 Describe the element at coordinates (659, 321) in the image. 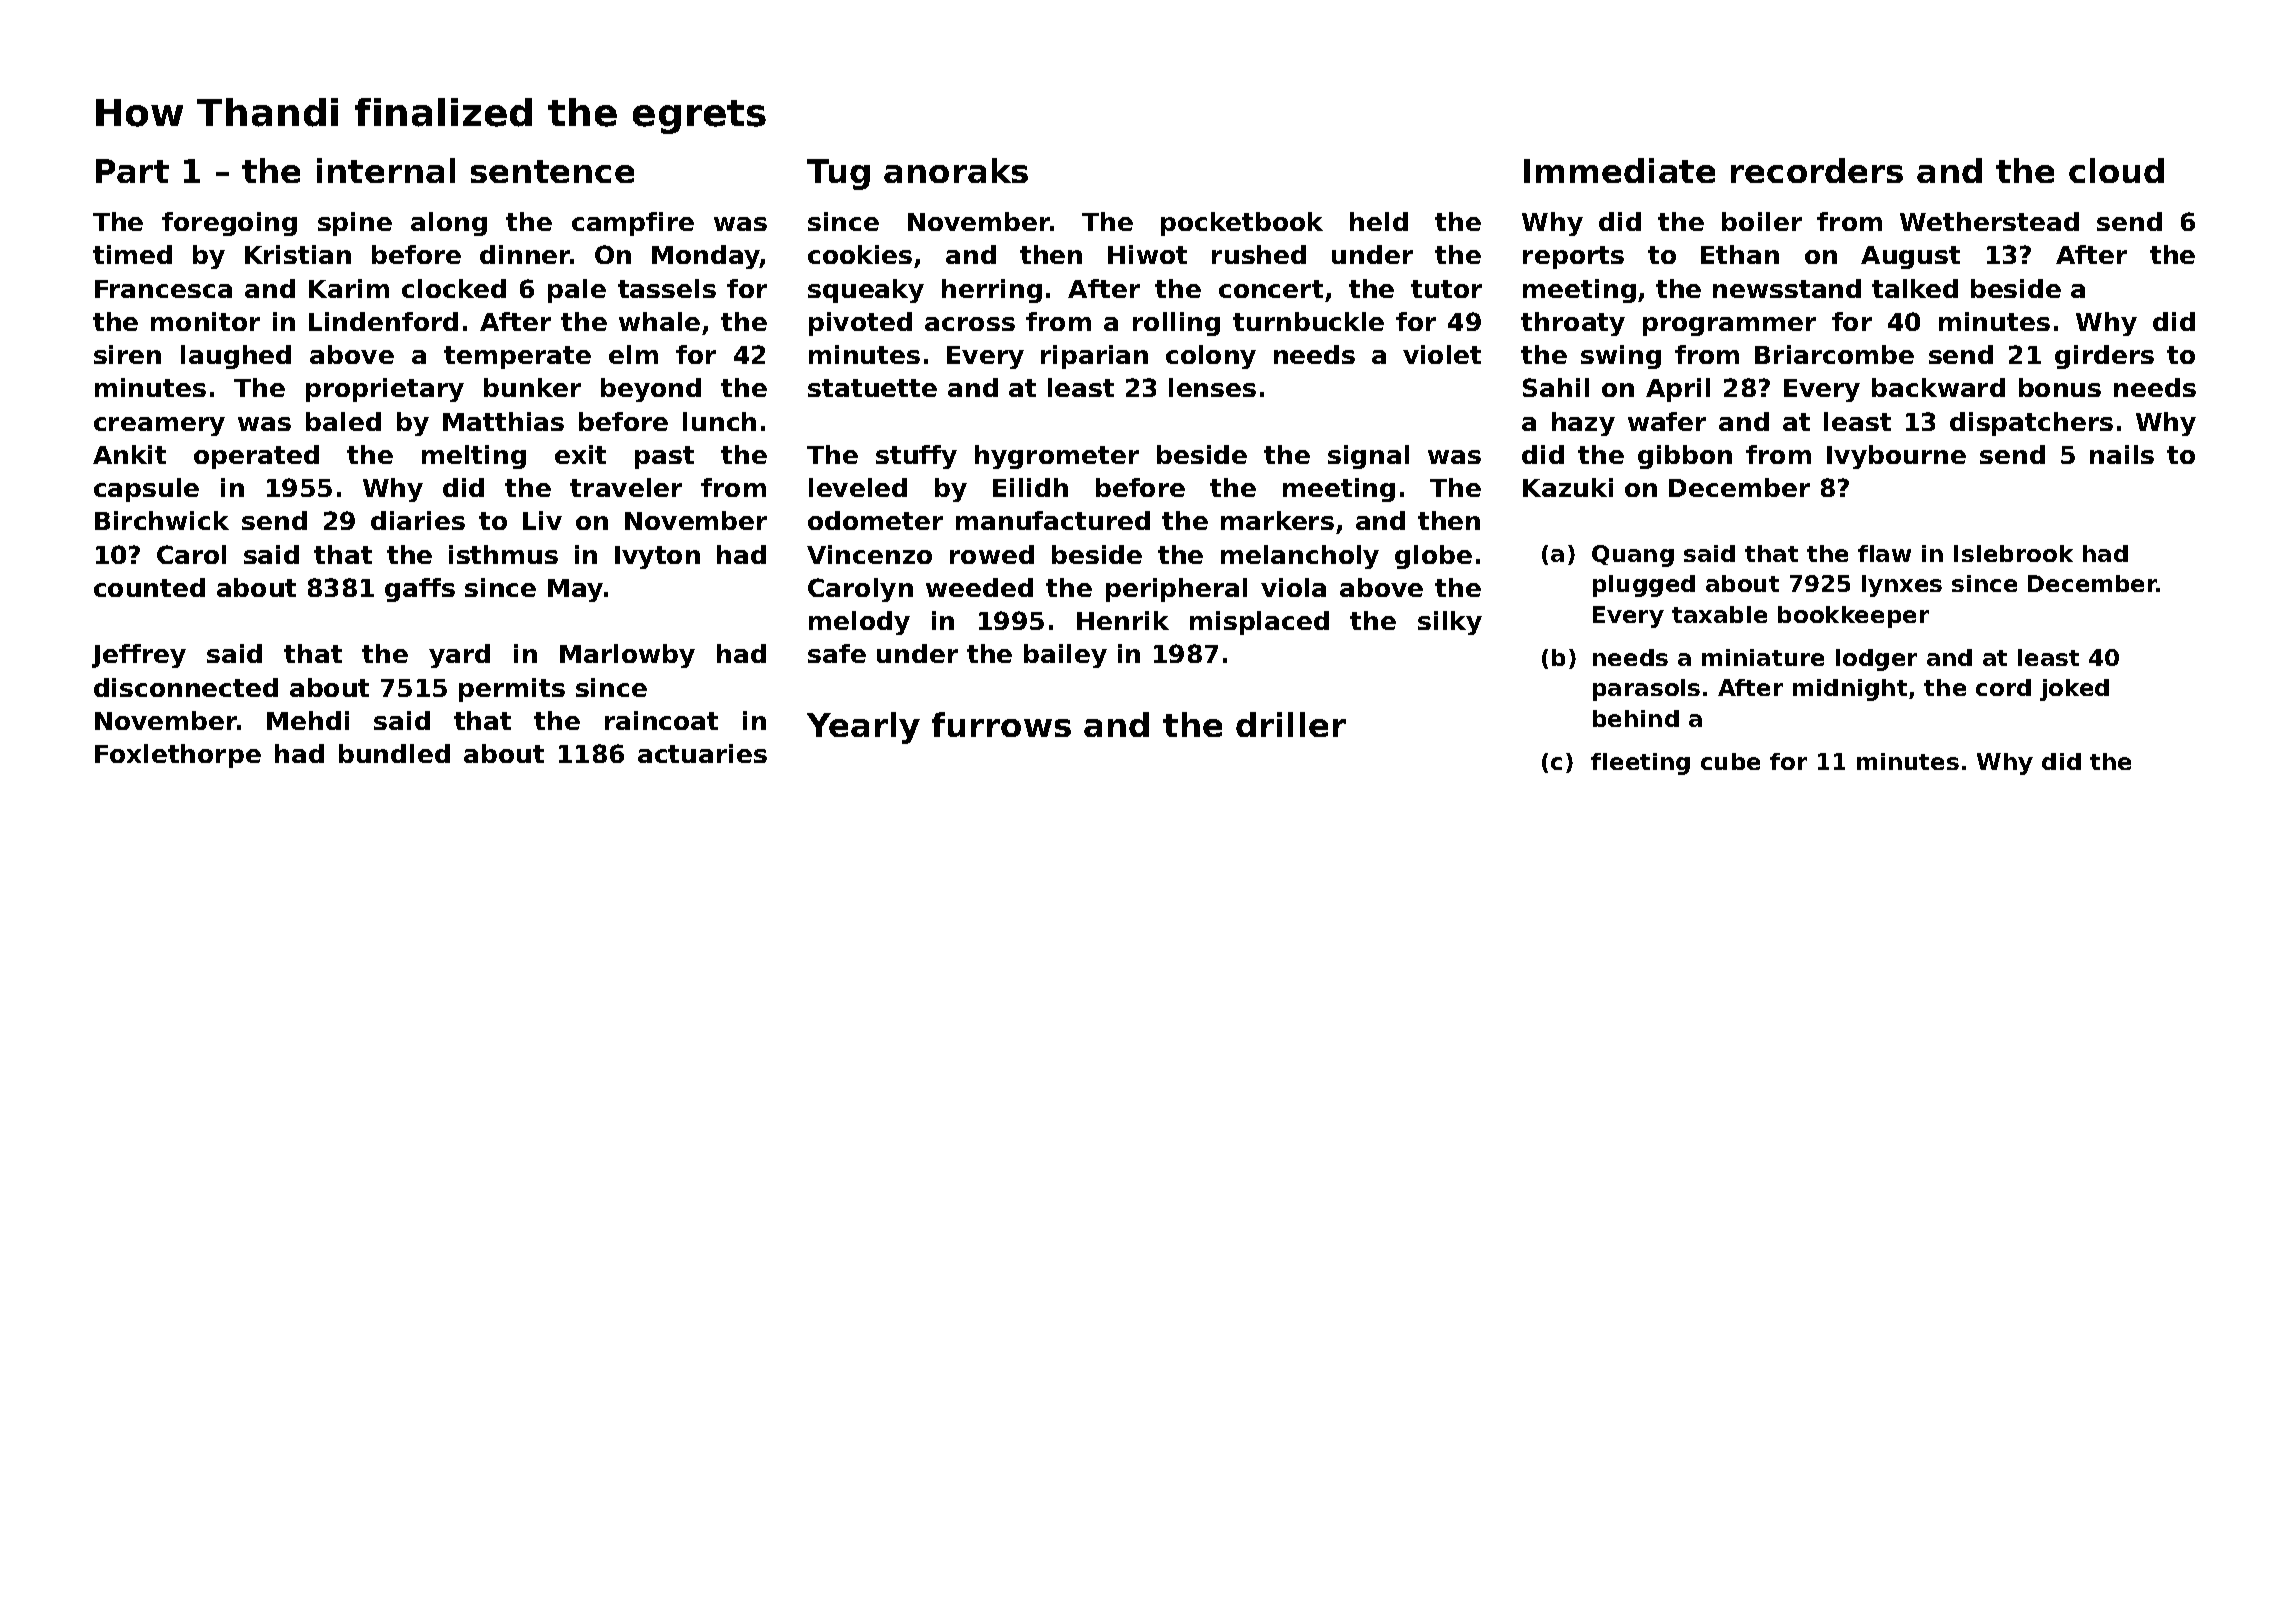

I see `whale` at that location.
